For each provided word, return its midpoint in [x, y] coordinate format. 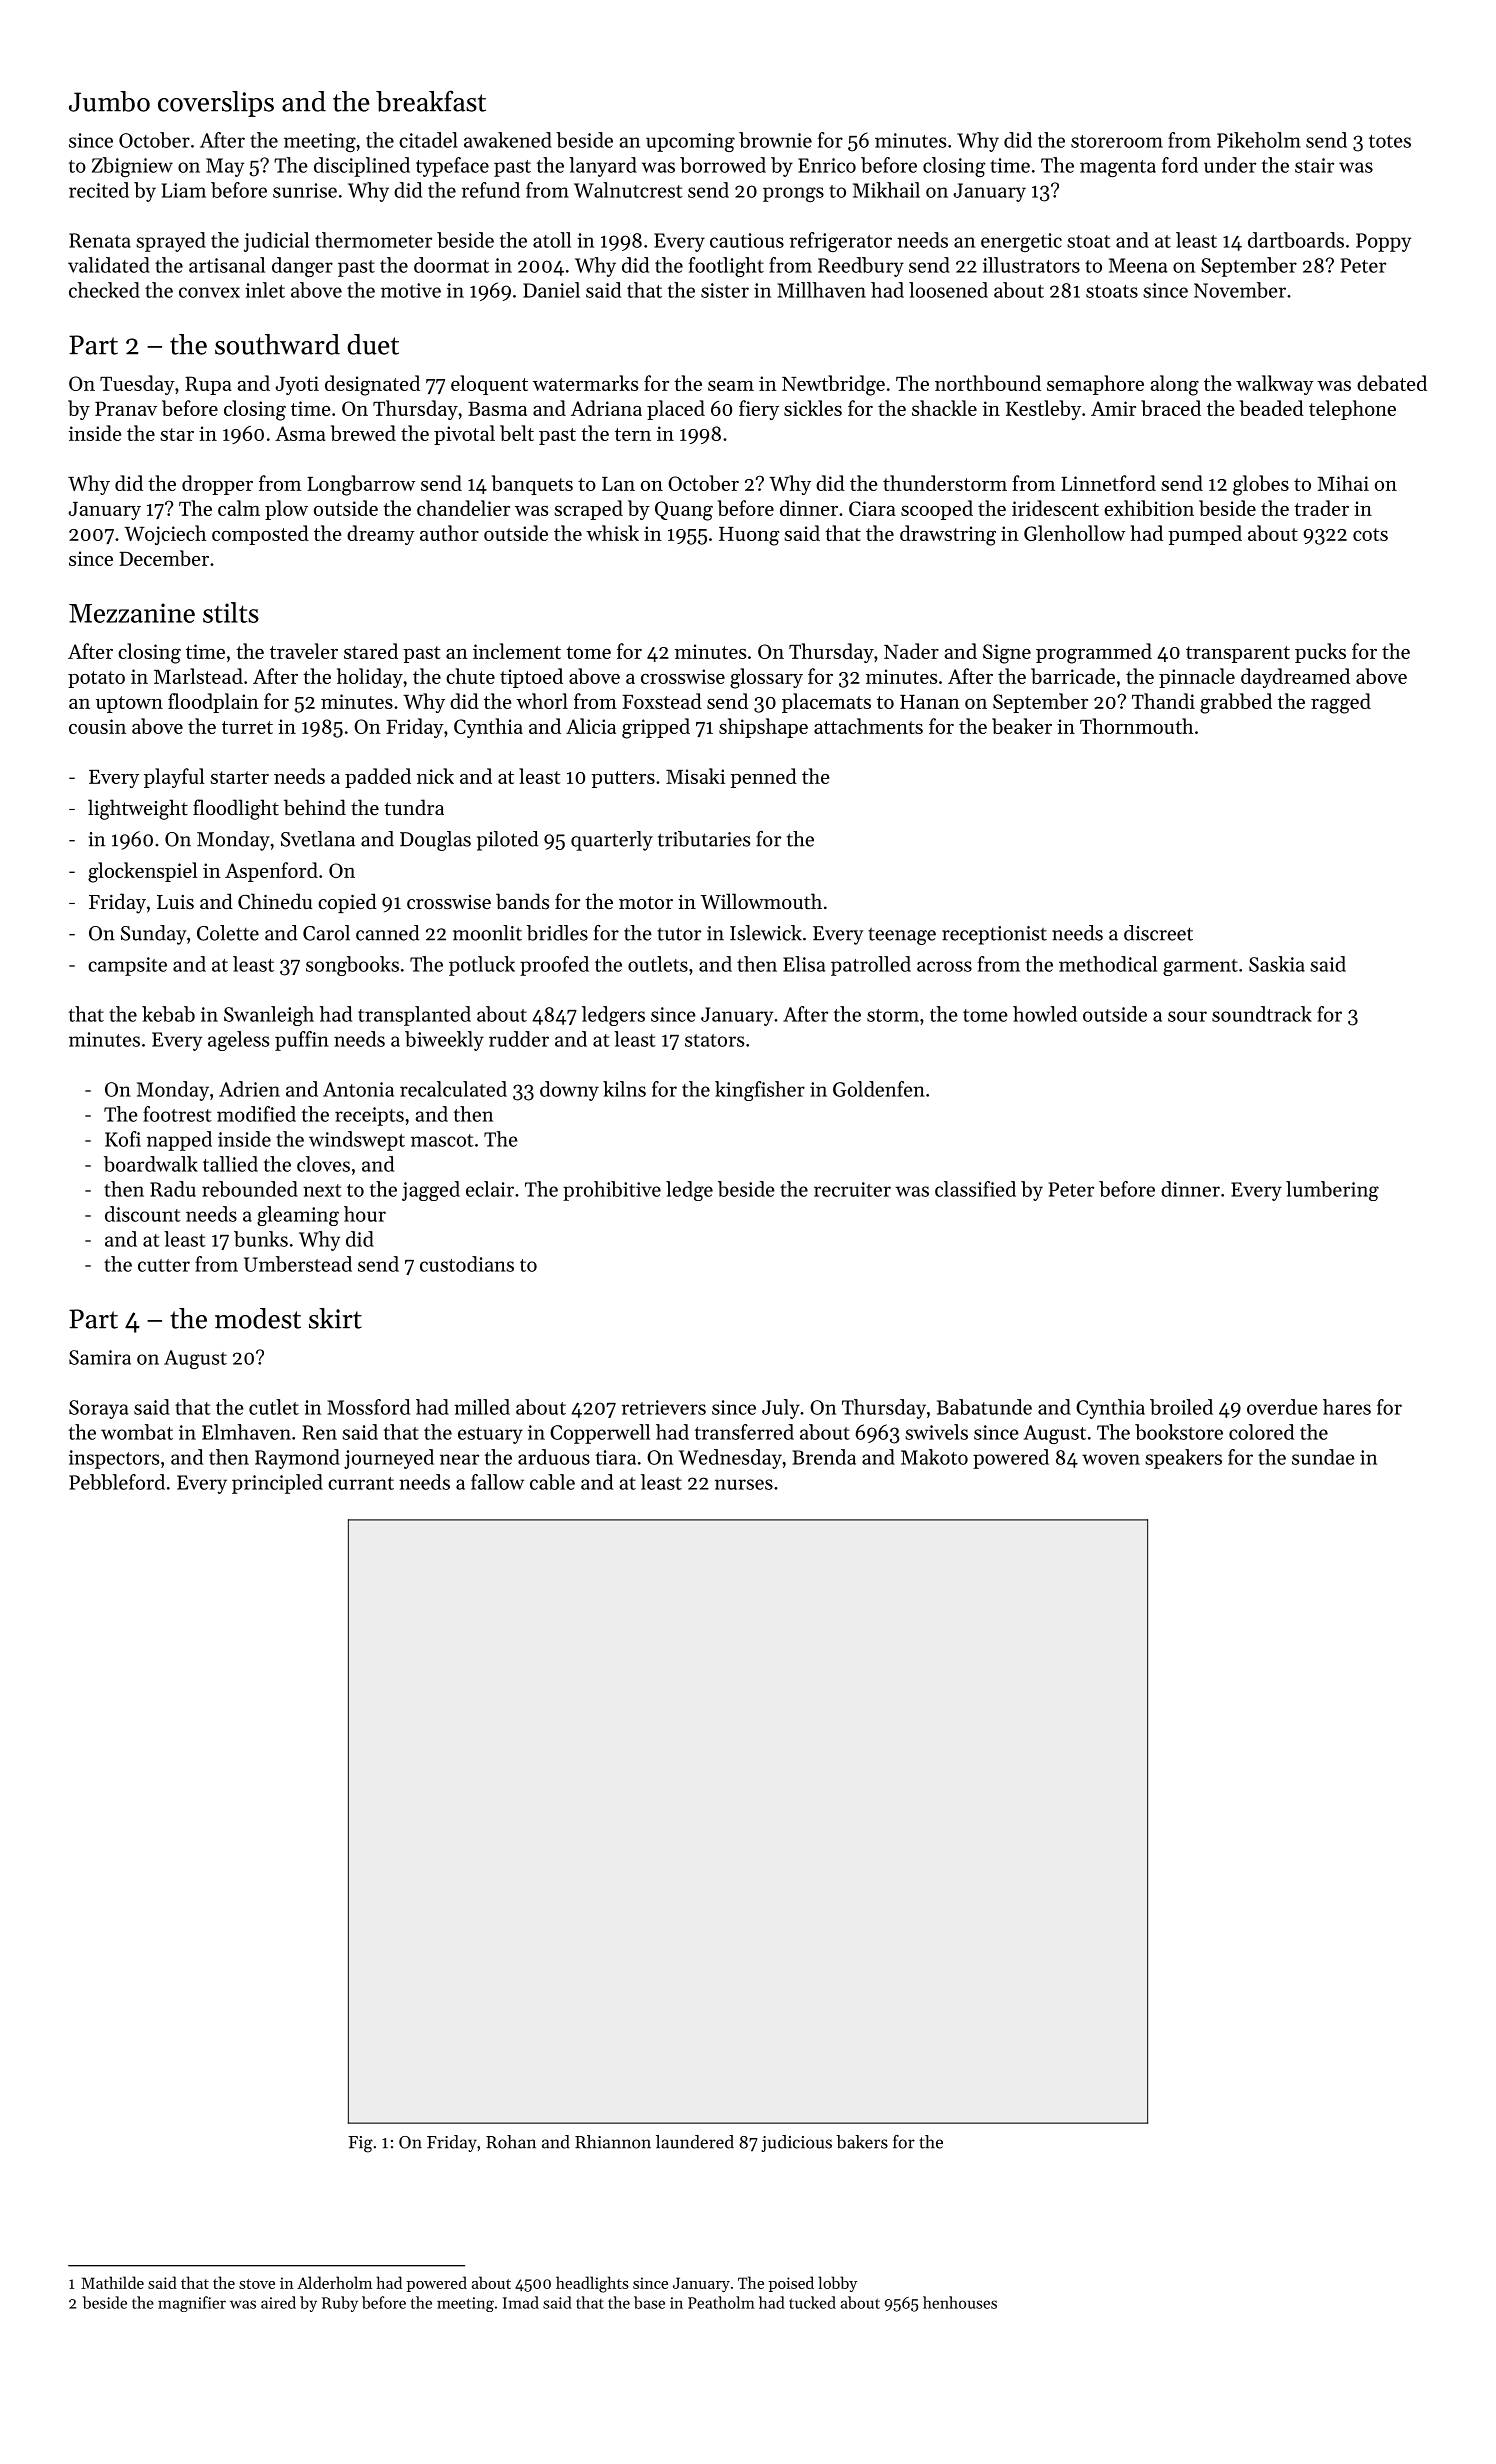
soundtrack [1262, 1014]
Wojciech [165, 535]
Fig [360, 2144]
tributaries [704, 839]
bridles [557, 933]
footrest [177, 1114]
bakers [862, 2142]
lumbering [1332, 1191]
